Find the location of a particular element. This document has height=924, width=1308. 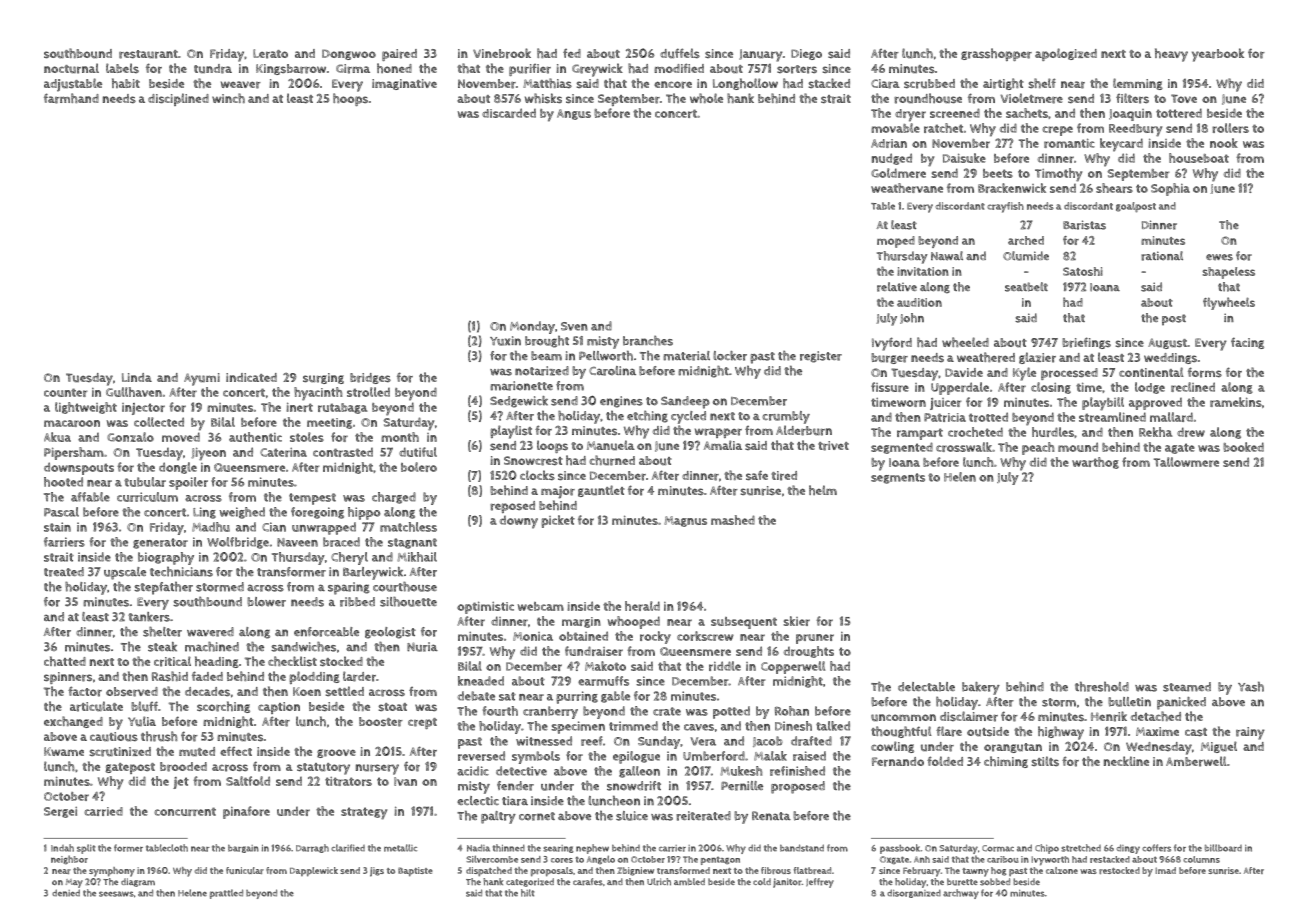

neighbor is located at coordinates (69, 859).
